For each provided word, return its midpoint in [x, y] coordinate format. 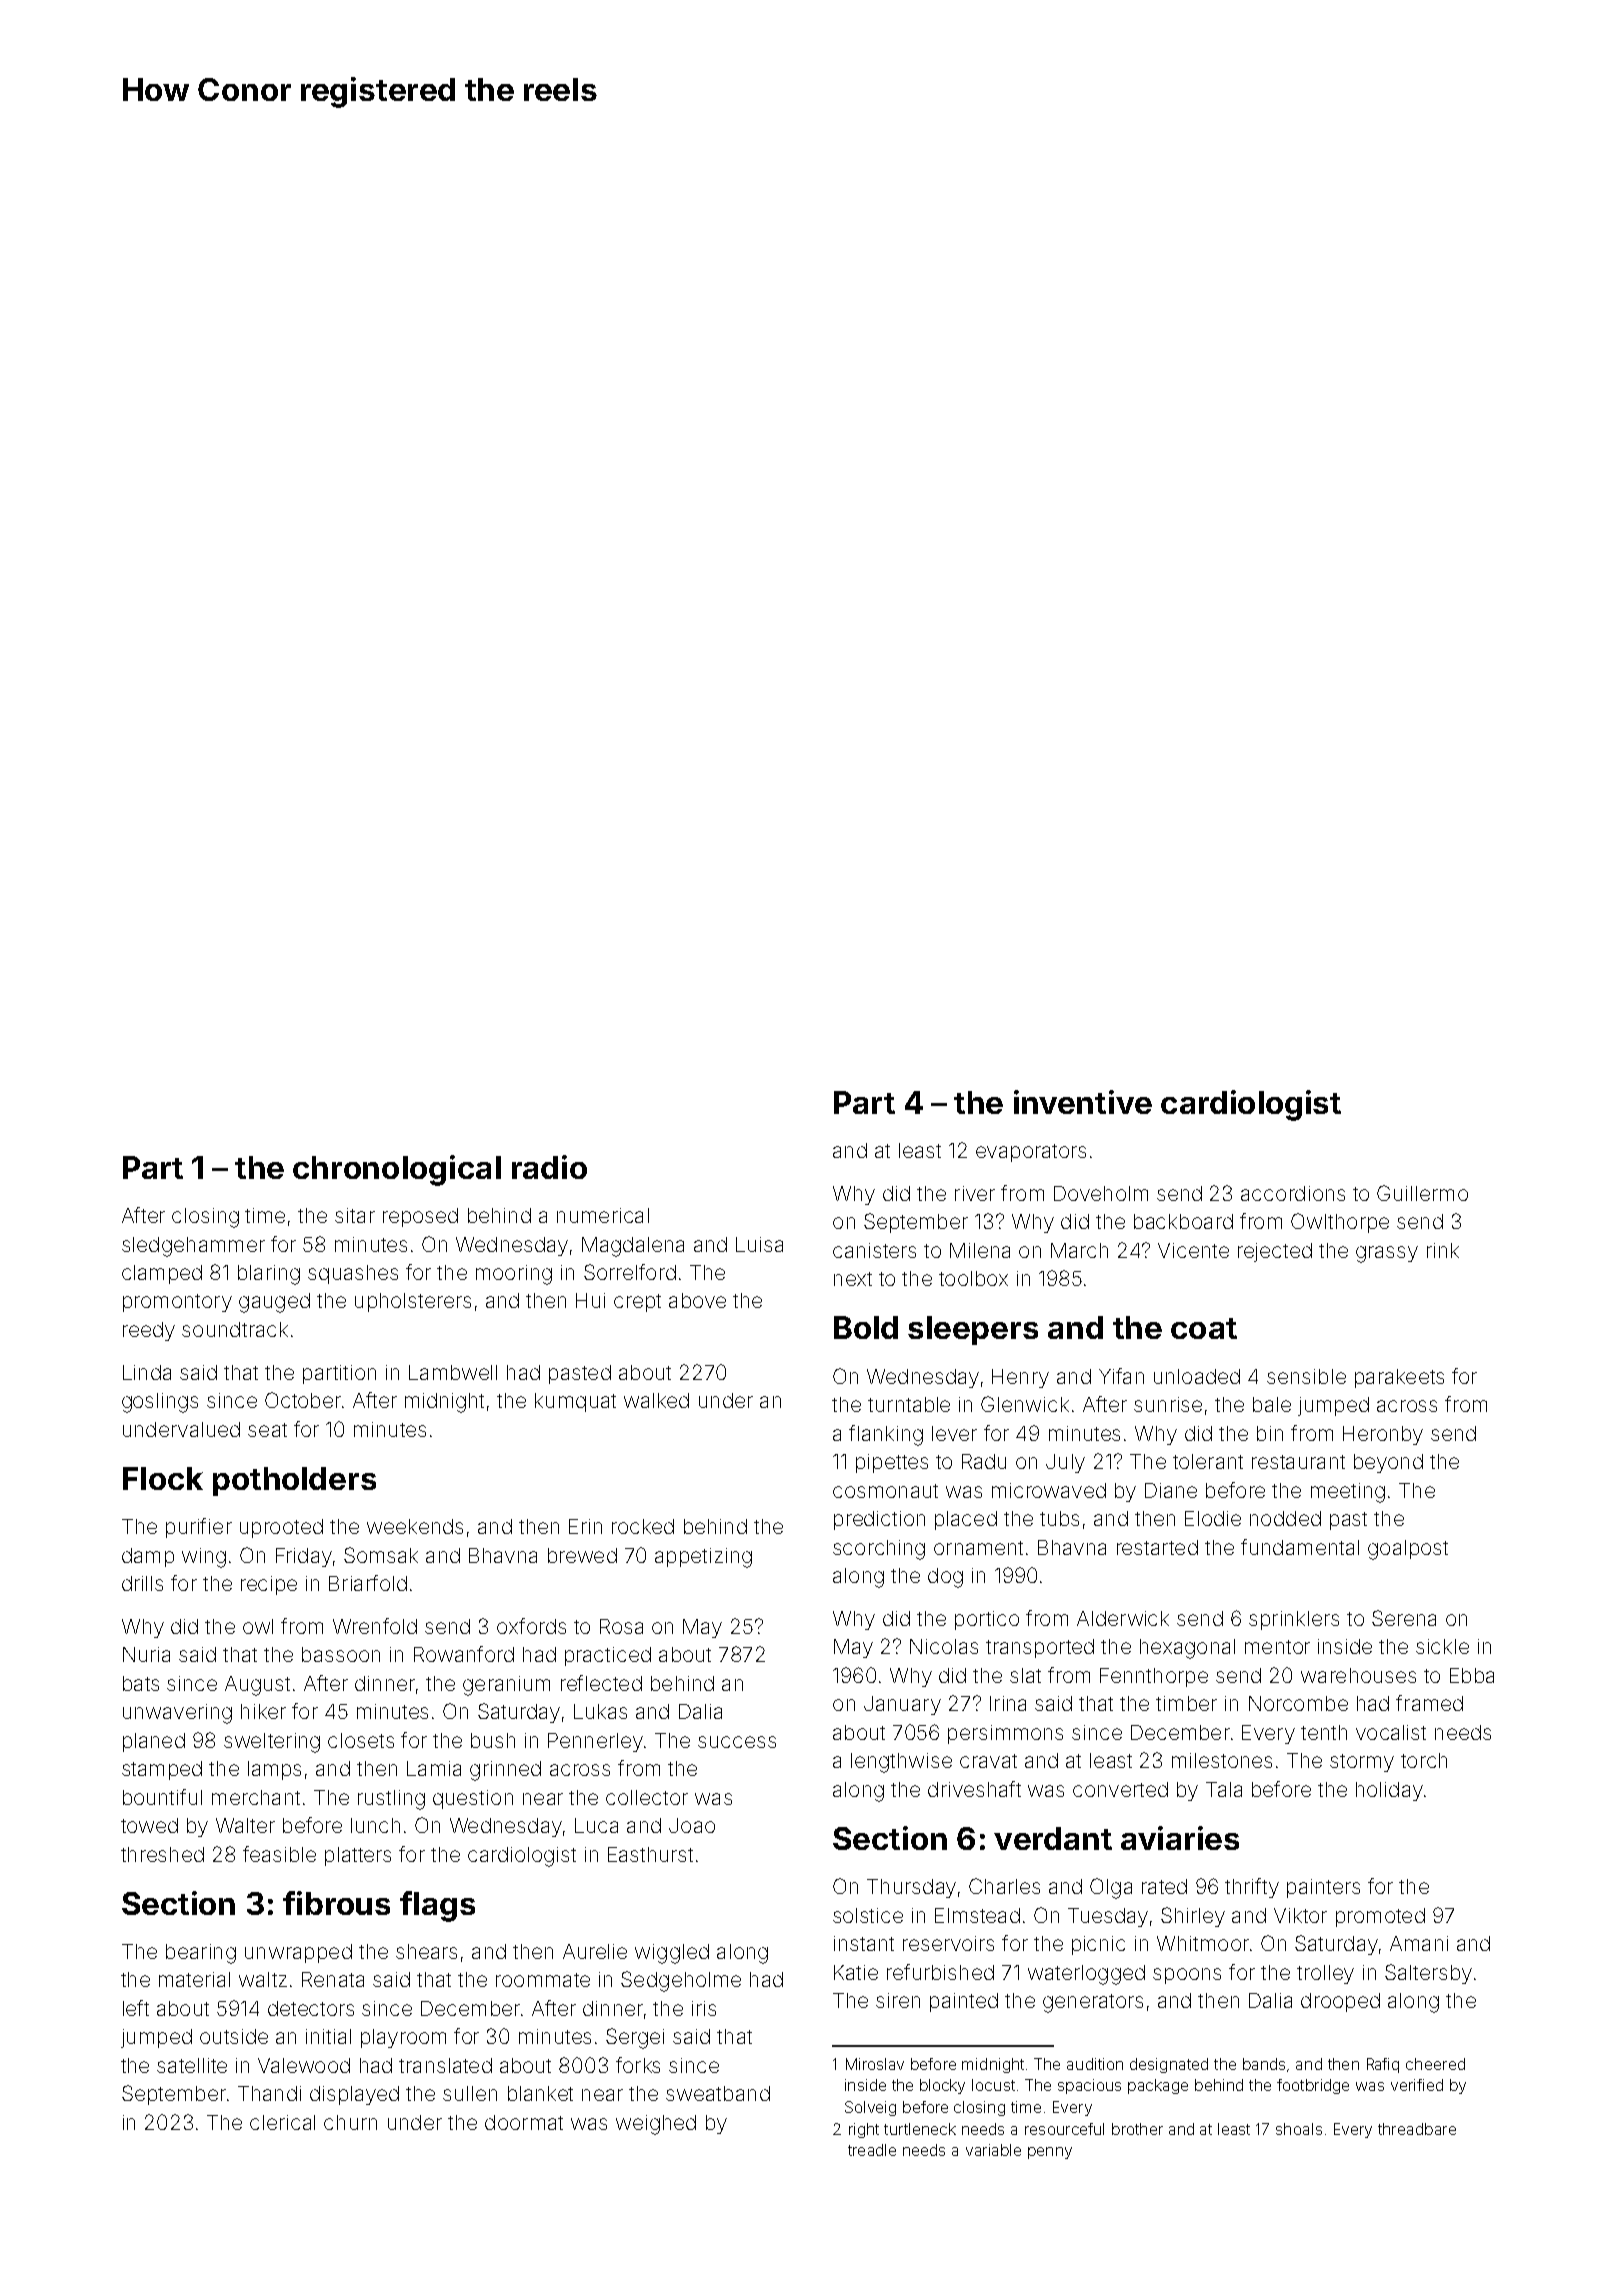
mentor [1277, 1647]
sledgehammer [193, 1247]
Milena [980, 1250]
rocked [643, 1526]
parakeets [1399, 1378]
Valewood [304, 2065]
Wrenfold [375, 1626]
